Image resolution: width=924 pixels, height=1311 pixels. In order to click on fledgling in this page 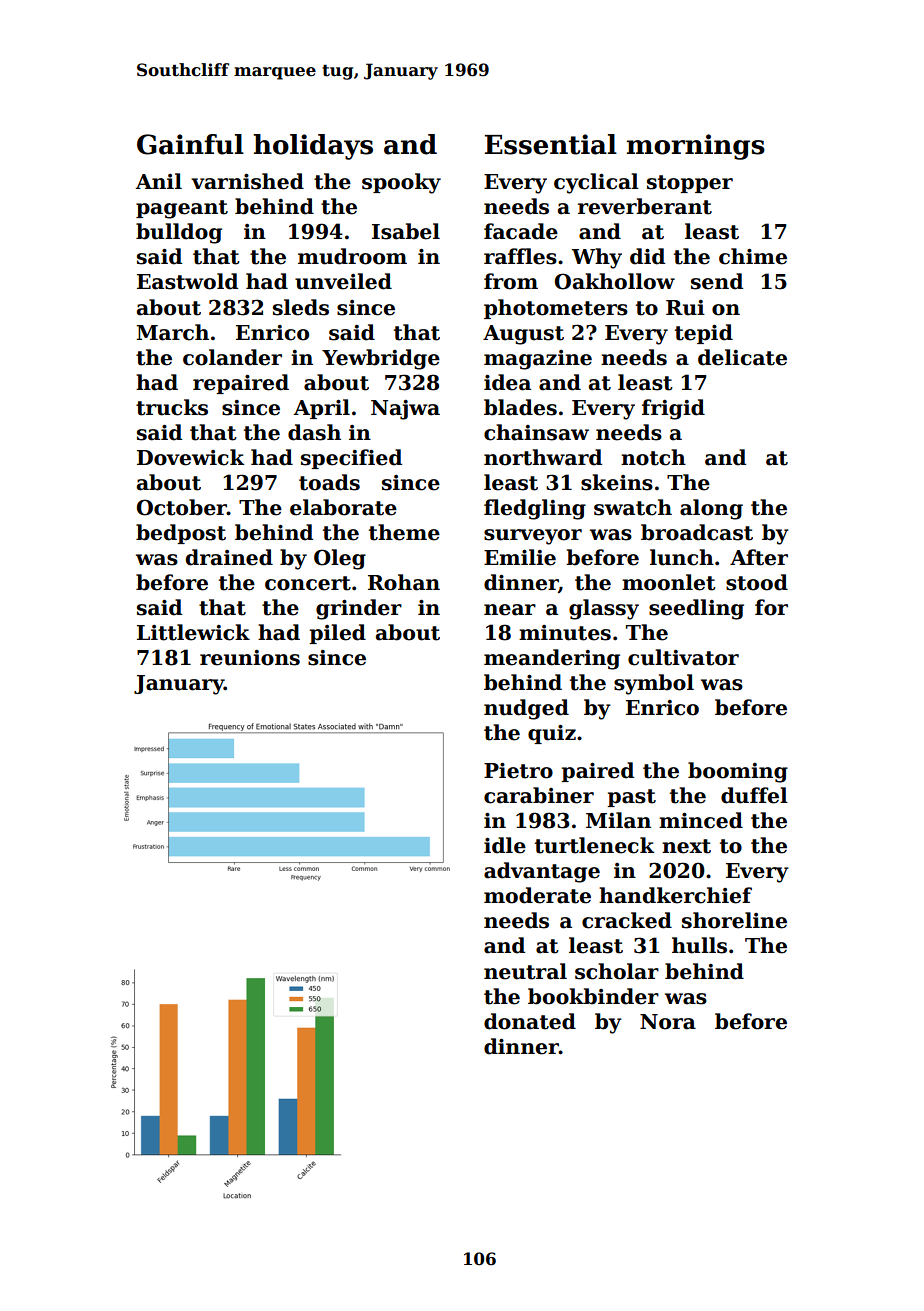, I will do `click(535, 509)`.
